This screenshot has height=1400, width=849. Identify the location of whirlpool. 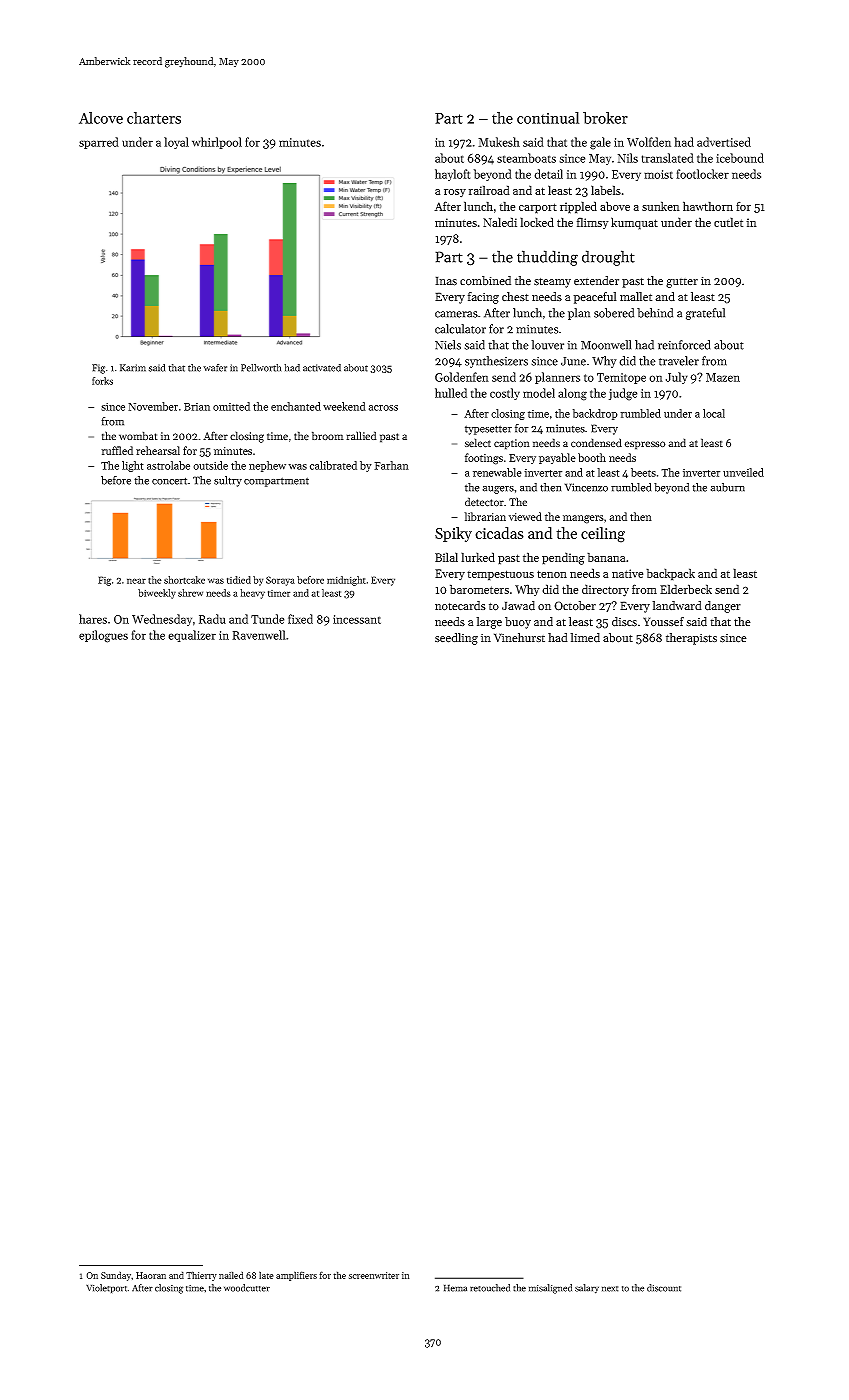
(217, 143).
